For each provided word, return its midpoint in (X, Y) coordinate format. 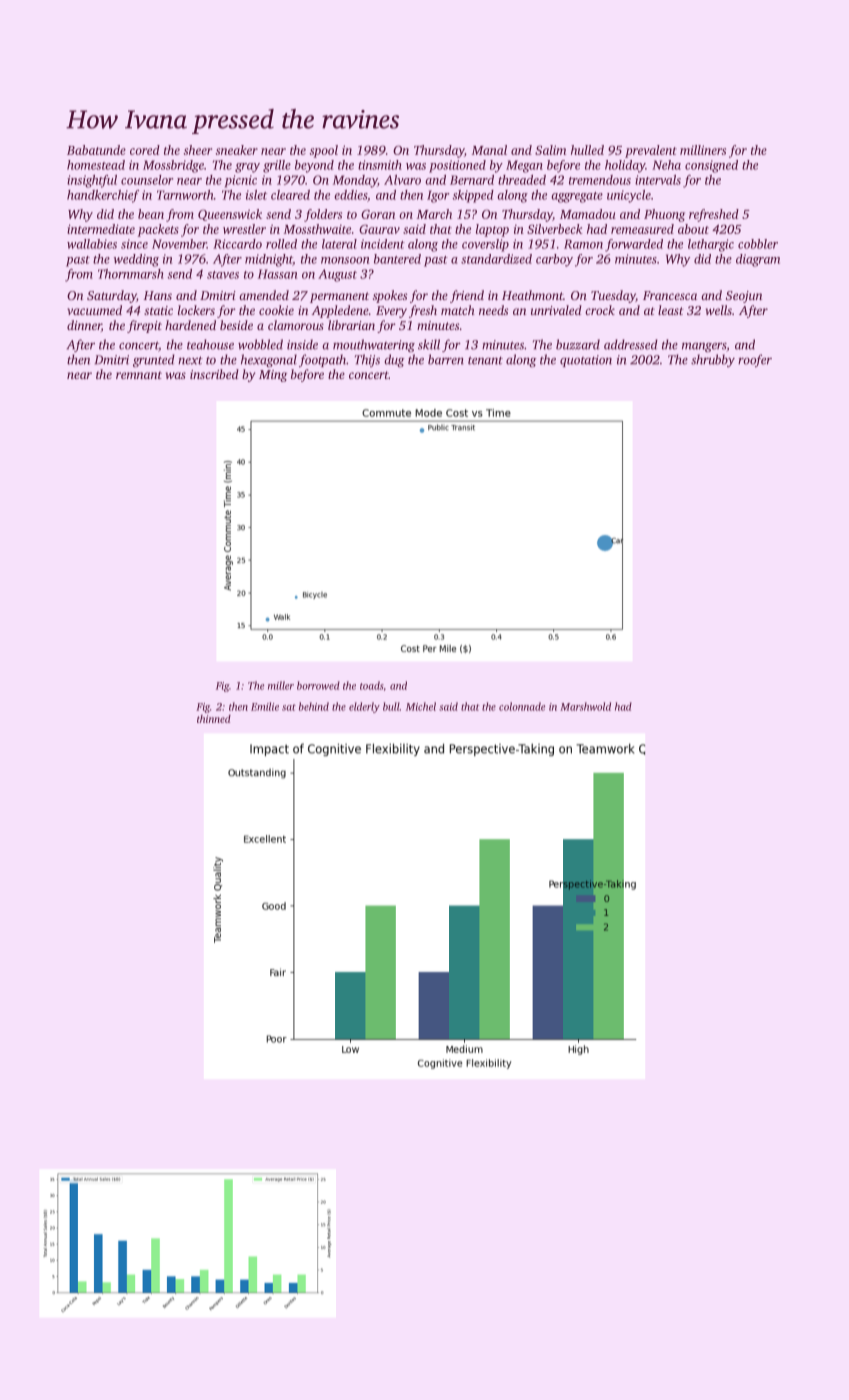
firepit (144, 326)
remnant (139, 375)
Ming (273, 376)
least (671, 310)
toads (371, 685)
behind (314, 706)
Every (391, 312)
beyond (314, 166)
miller (281, 685)
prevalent (651, 151)
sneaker (237, 150)
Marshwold (585, 706)
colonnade (522, 706)
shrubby (713, 360)
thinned (214, 719)
